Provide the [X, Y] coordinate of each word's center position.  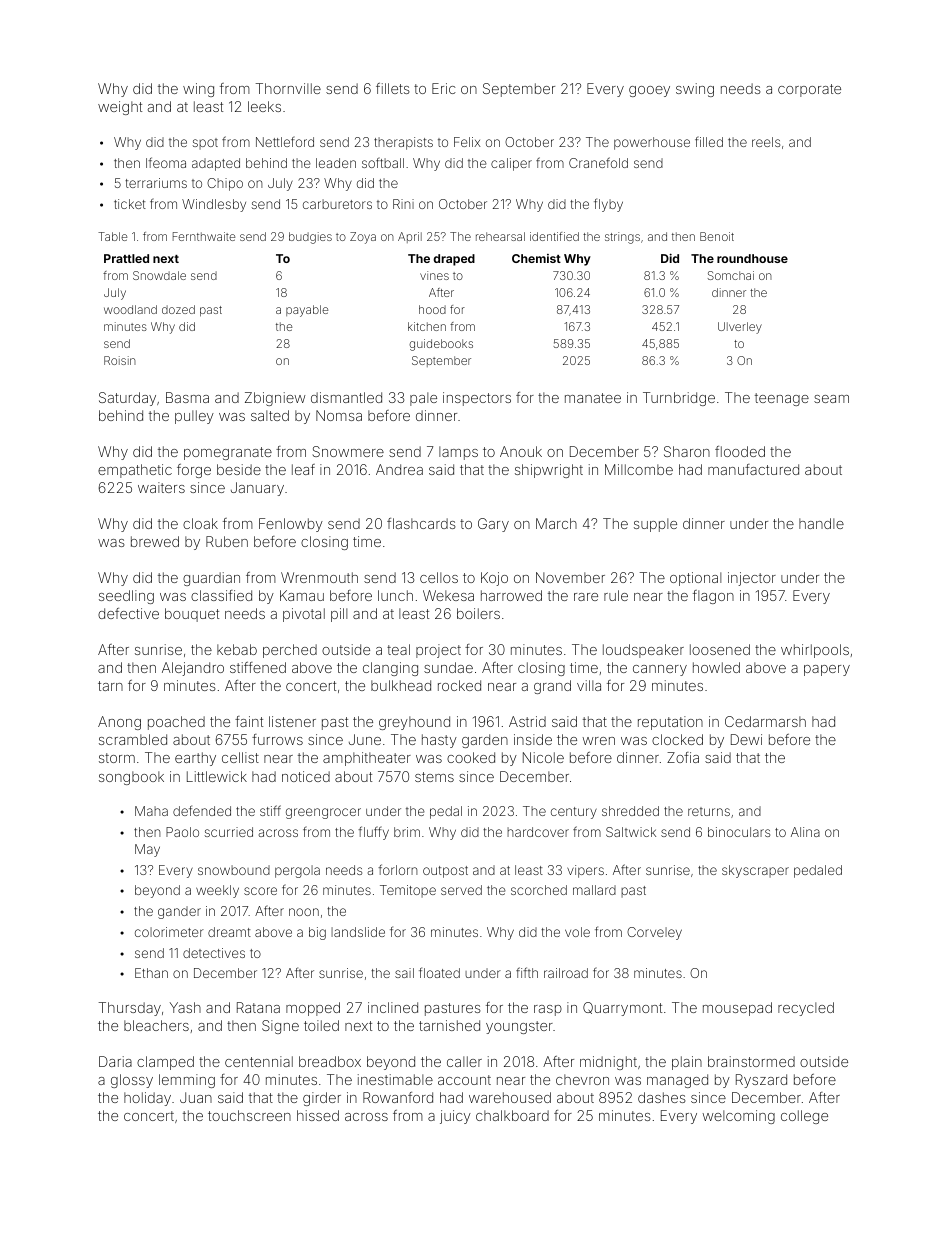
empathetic [135, 471]
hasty [439, 741]
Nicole [543, 757]
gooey [649, 91]
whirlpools [815, 651]
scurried [229, 832]
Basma [187, 397]
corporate [809, 90]
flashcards [421, 523]
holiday [147, 1099]
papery [827, 670]
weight [120, 108]
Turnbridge [679, 399]
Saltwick [631, 832]
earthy [195, 759]
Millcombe [639, 469]
